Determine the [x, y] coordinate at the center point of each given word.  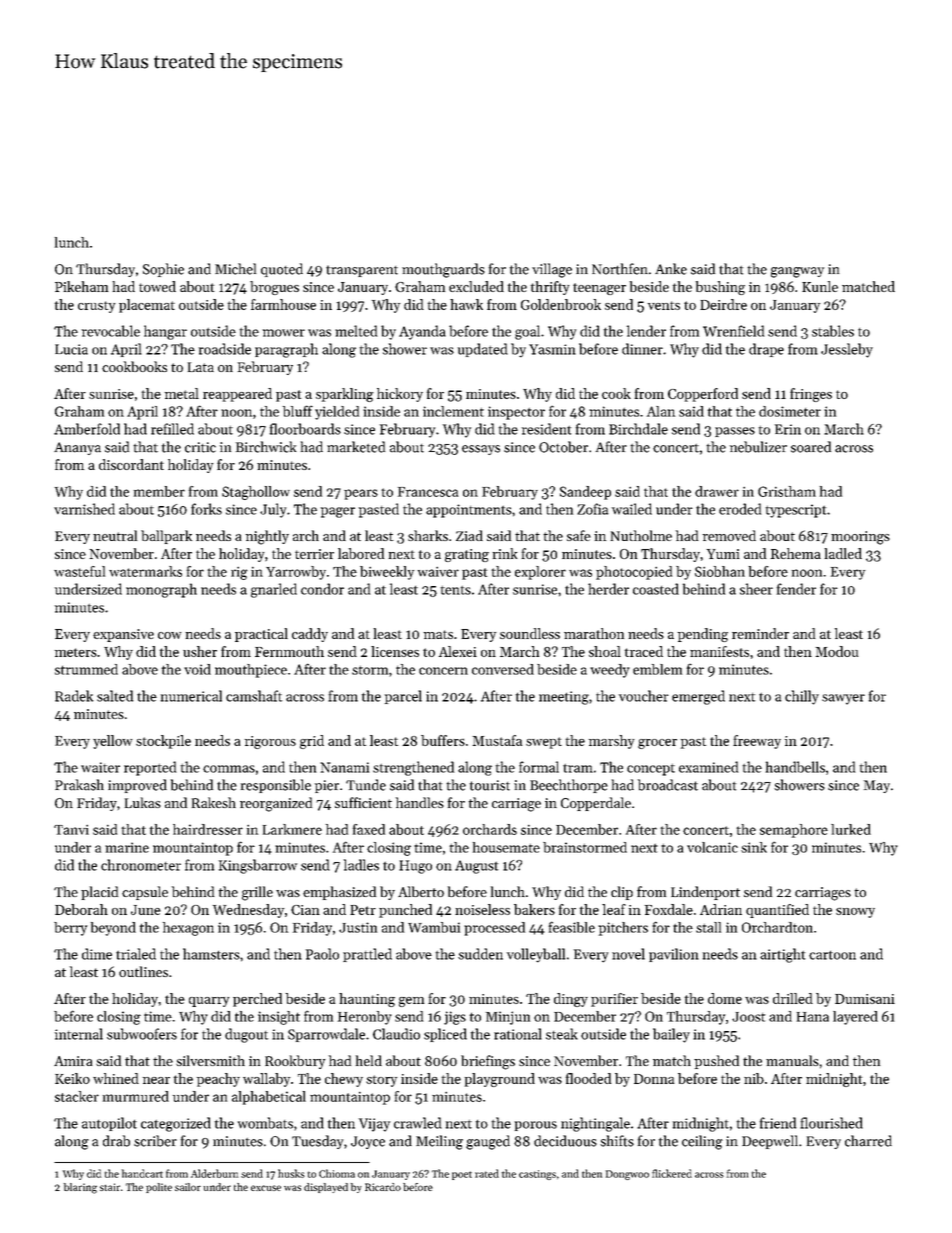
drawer [717, 491]
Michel [235, 269]
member [159, 491]
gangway [797, 272]
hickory [400, 395]
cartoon [832, 955]
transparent [362, 271]
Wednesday [248, 911]
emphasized [339, 893]
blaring [80, 1188]
